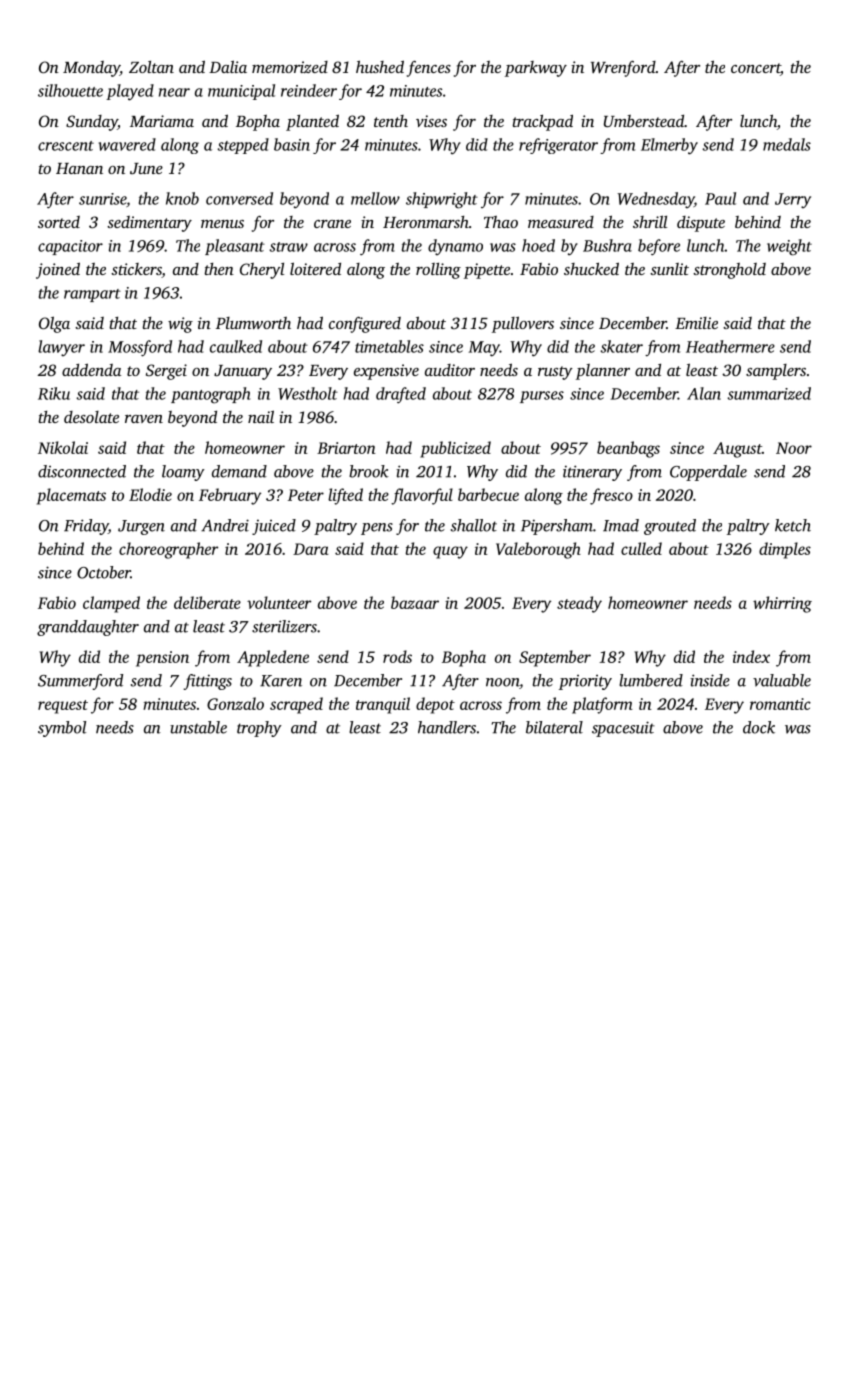  Describe the element at coordinates (91, 69) in the screenshot. I see `Monday` at that location.
